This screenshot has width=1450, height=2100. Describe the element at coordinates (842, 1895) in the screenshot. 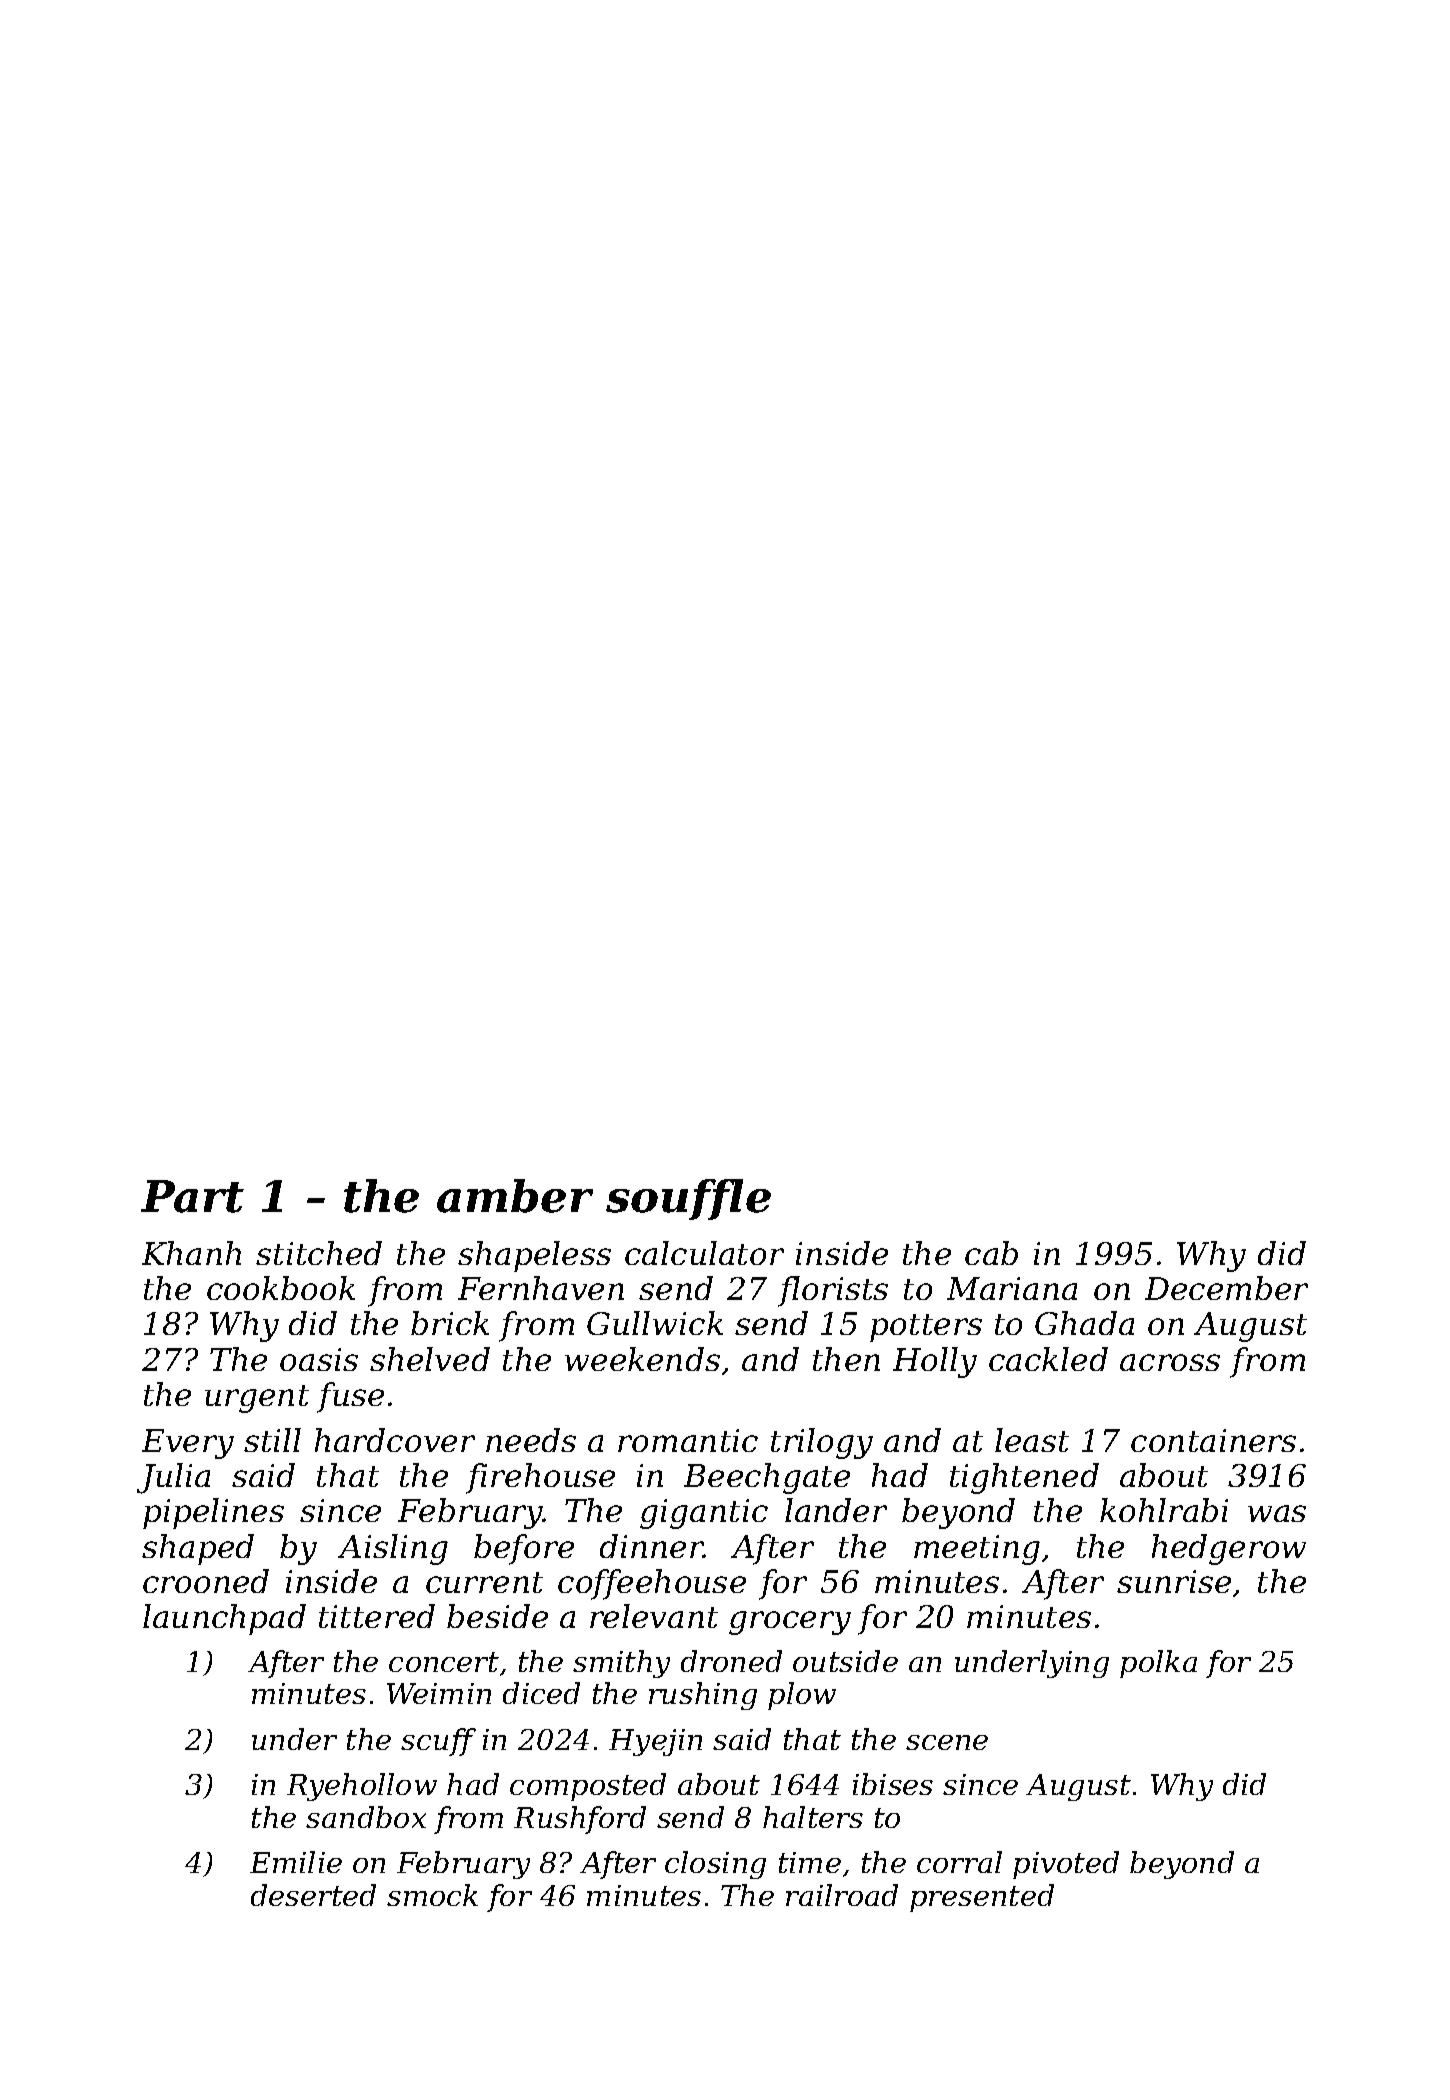

I see `railroad` at that location.
